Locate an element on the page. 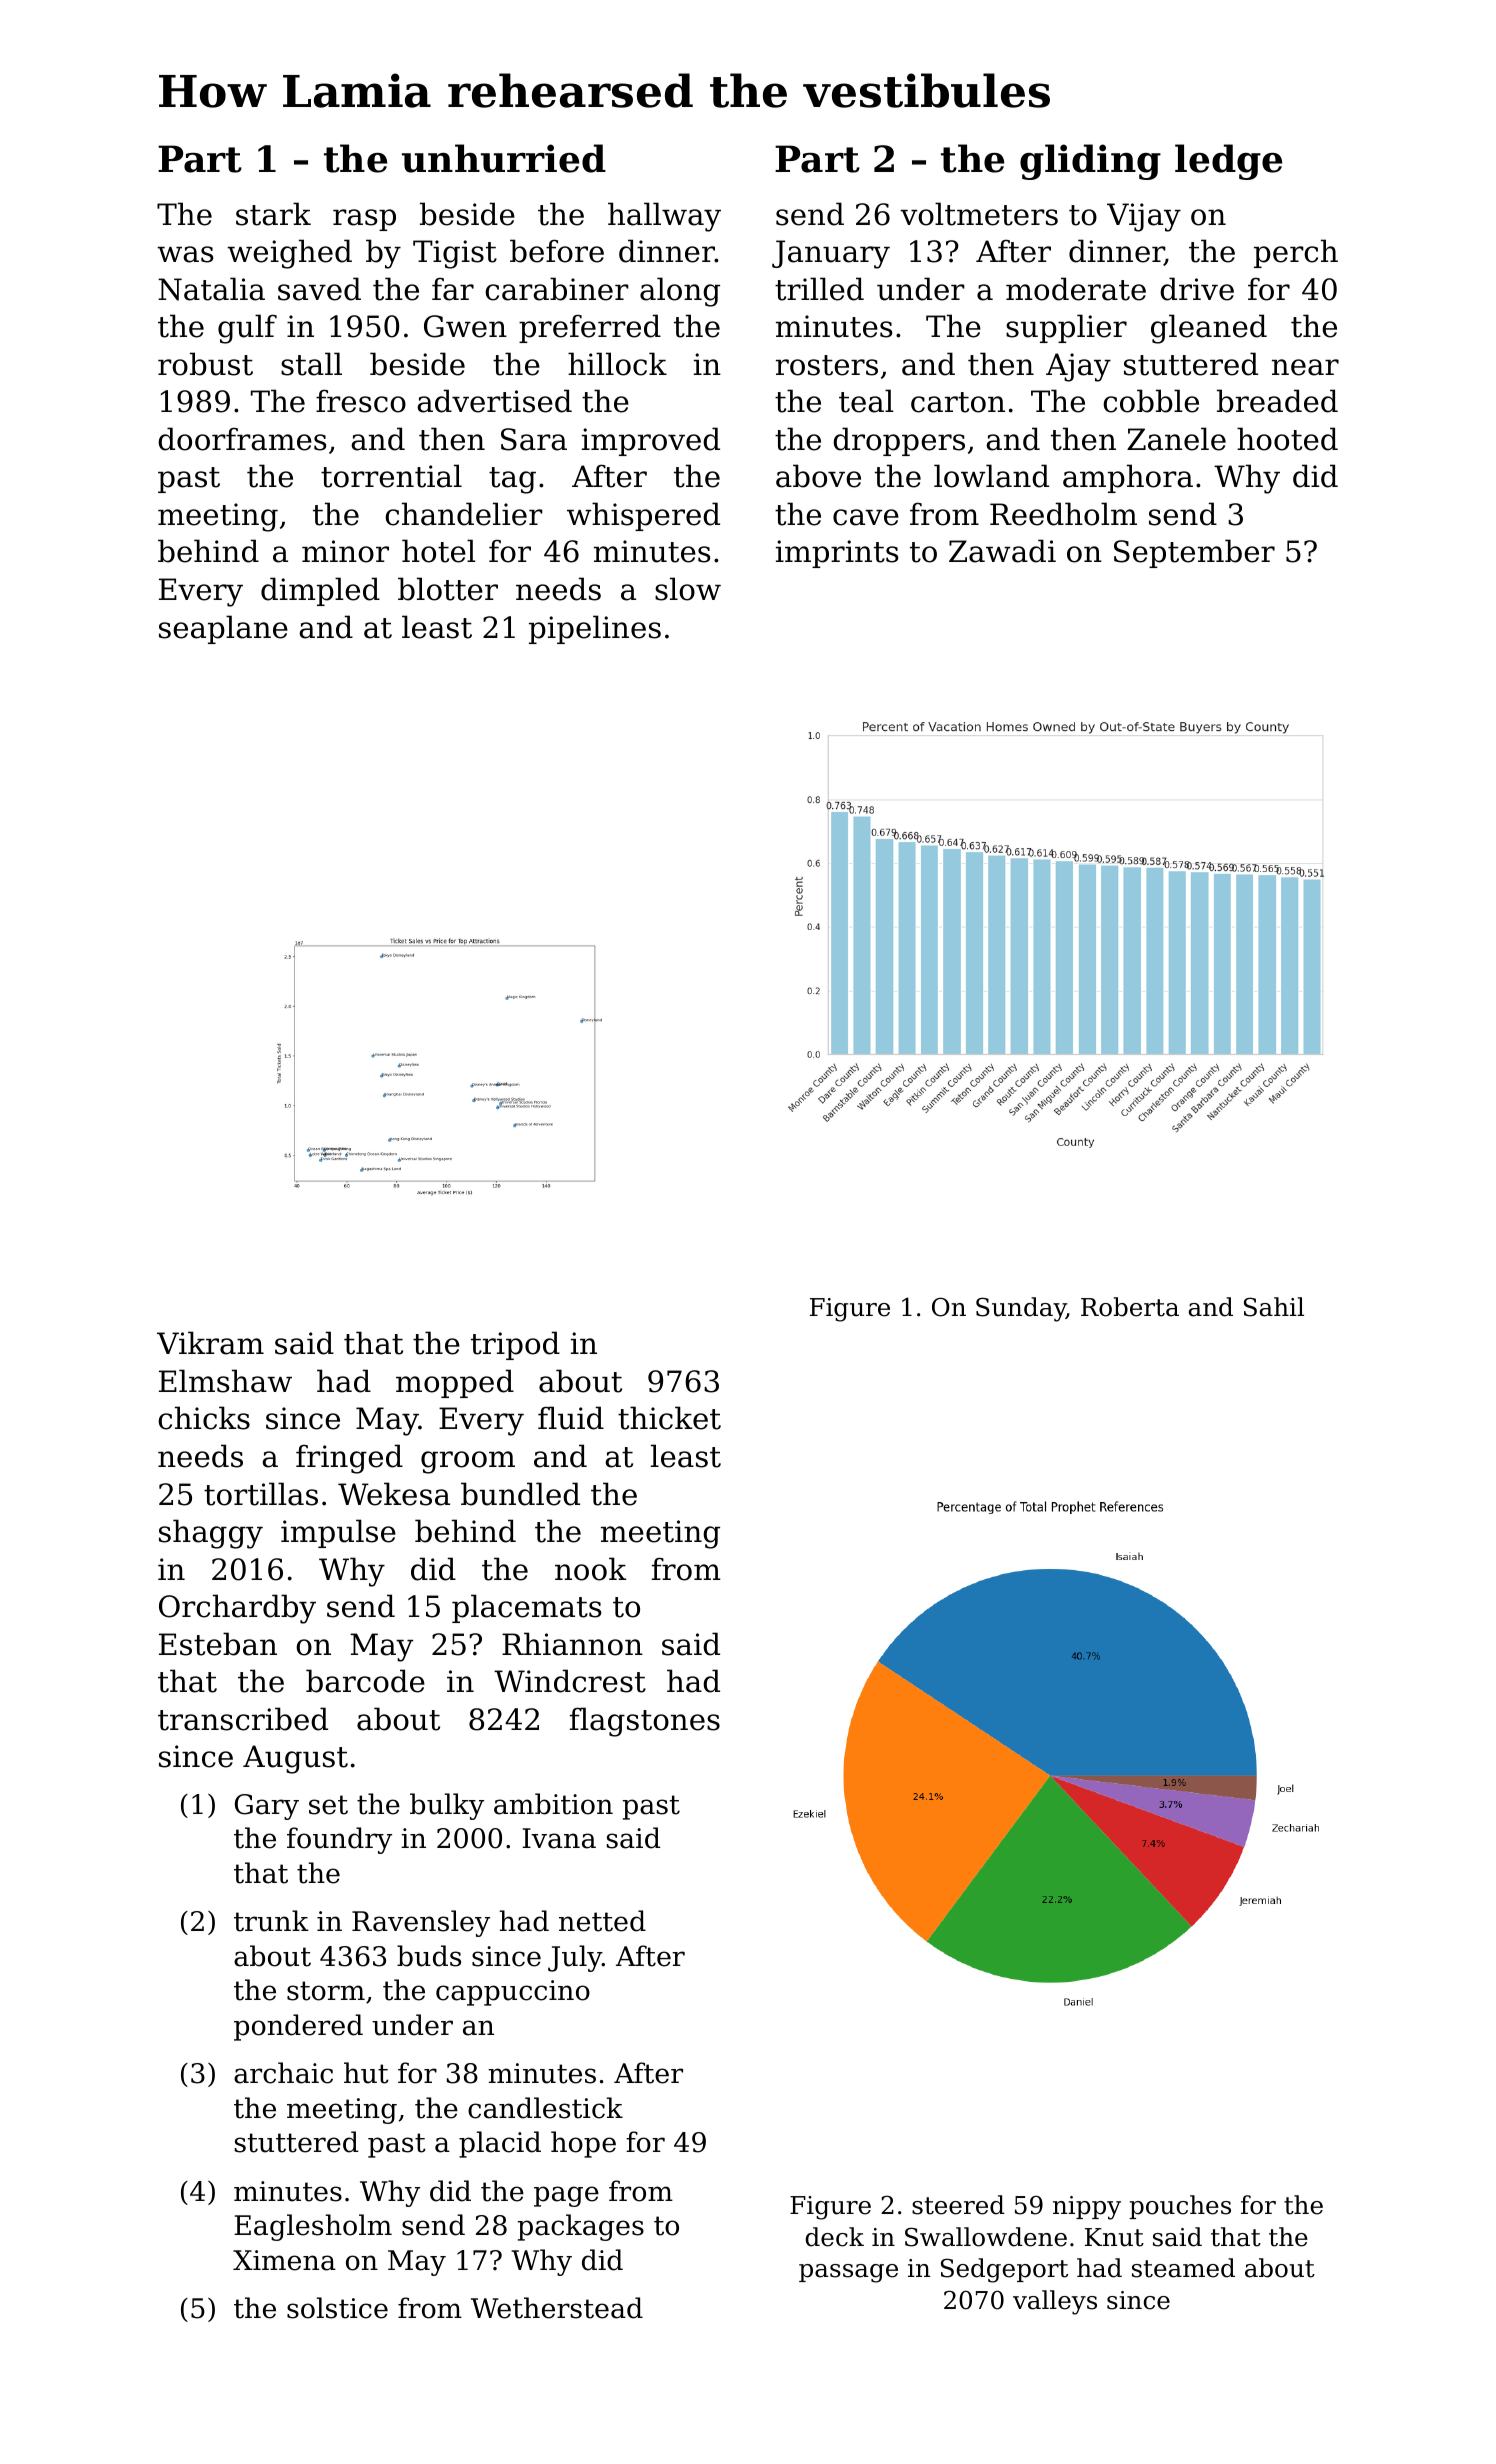 This page has width=1496, height=2464. ledge is located at coordinates (1228, 162).
